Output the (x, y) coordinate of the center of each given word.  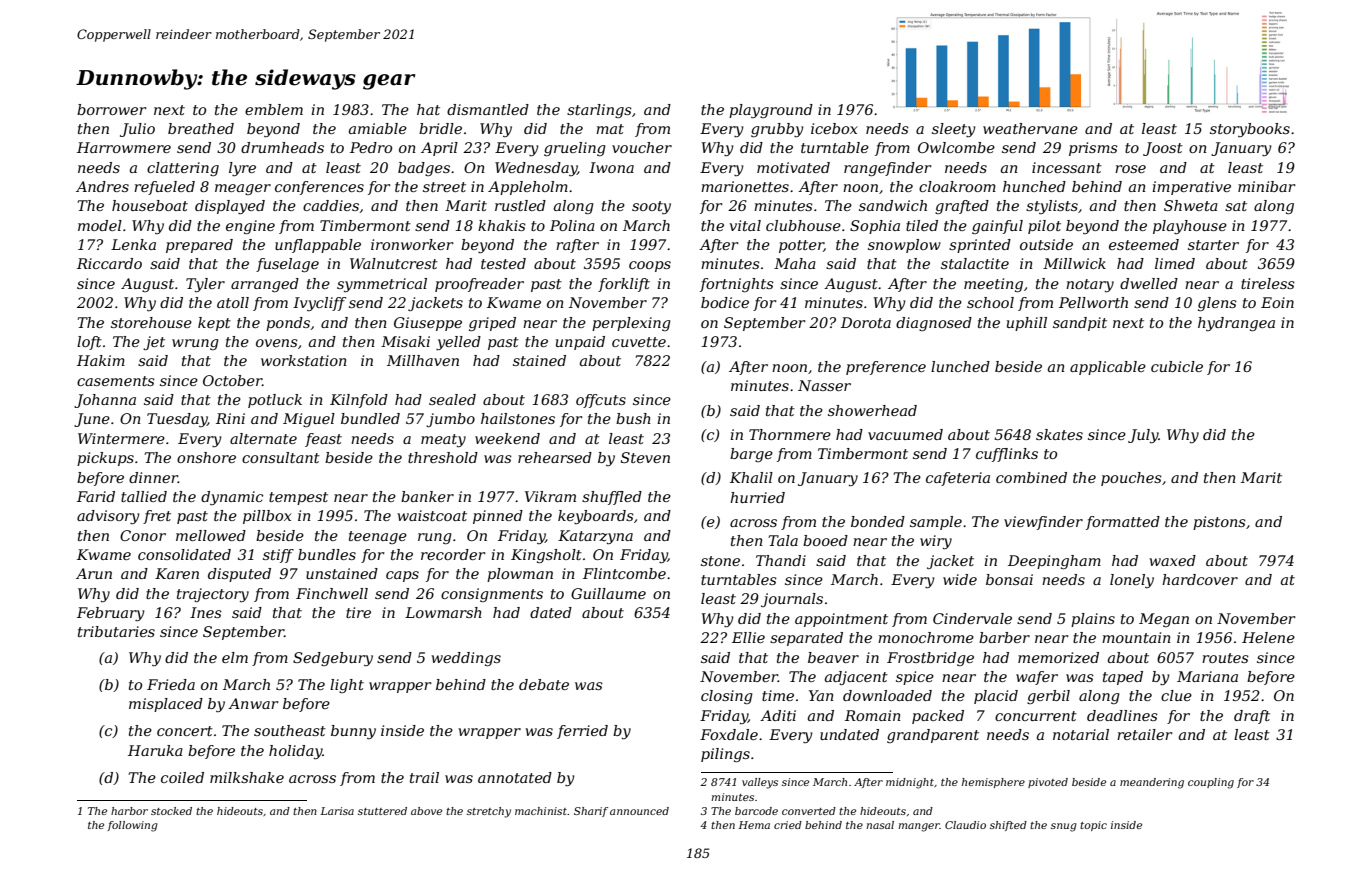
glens (1217, 304)
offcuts (601, 401)
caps (402, 576)
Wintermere (121, 438)
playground (771, 111)
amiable (378, 128)
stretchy (489, 812)
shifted (1008, 826)
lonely (1132, 581)
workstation (304, 360)
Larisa (337, 811)
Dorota (866, 322)
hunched (1034, 186)
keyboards (596, 517)
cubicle (1177, 366)
